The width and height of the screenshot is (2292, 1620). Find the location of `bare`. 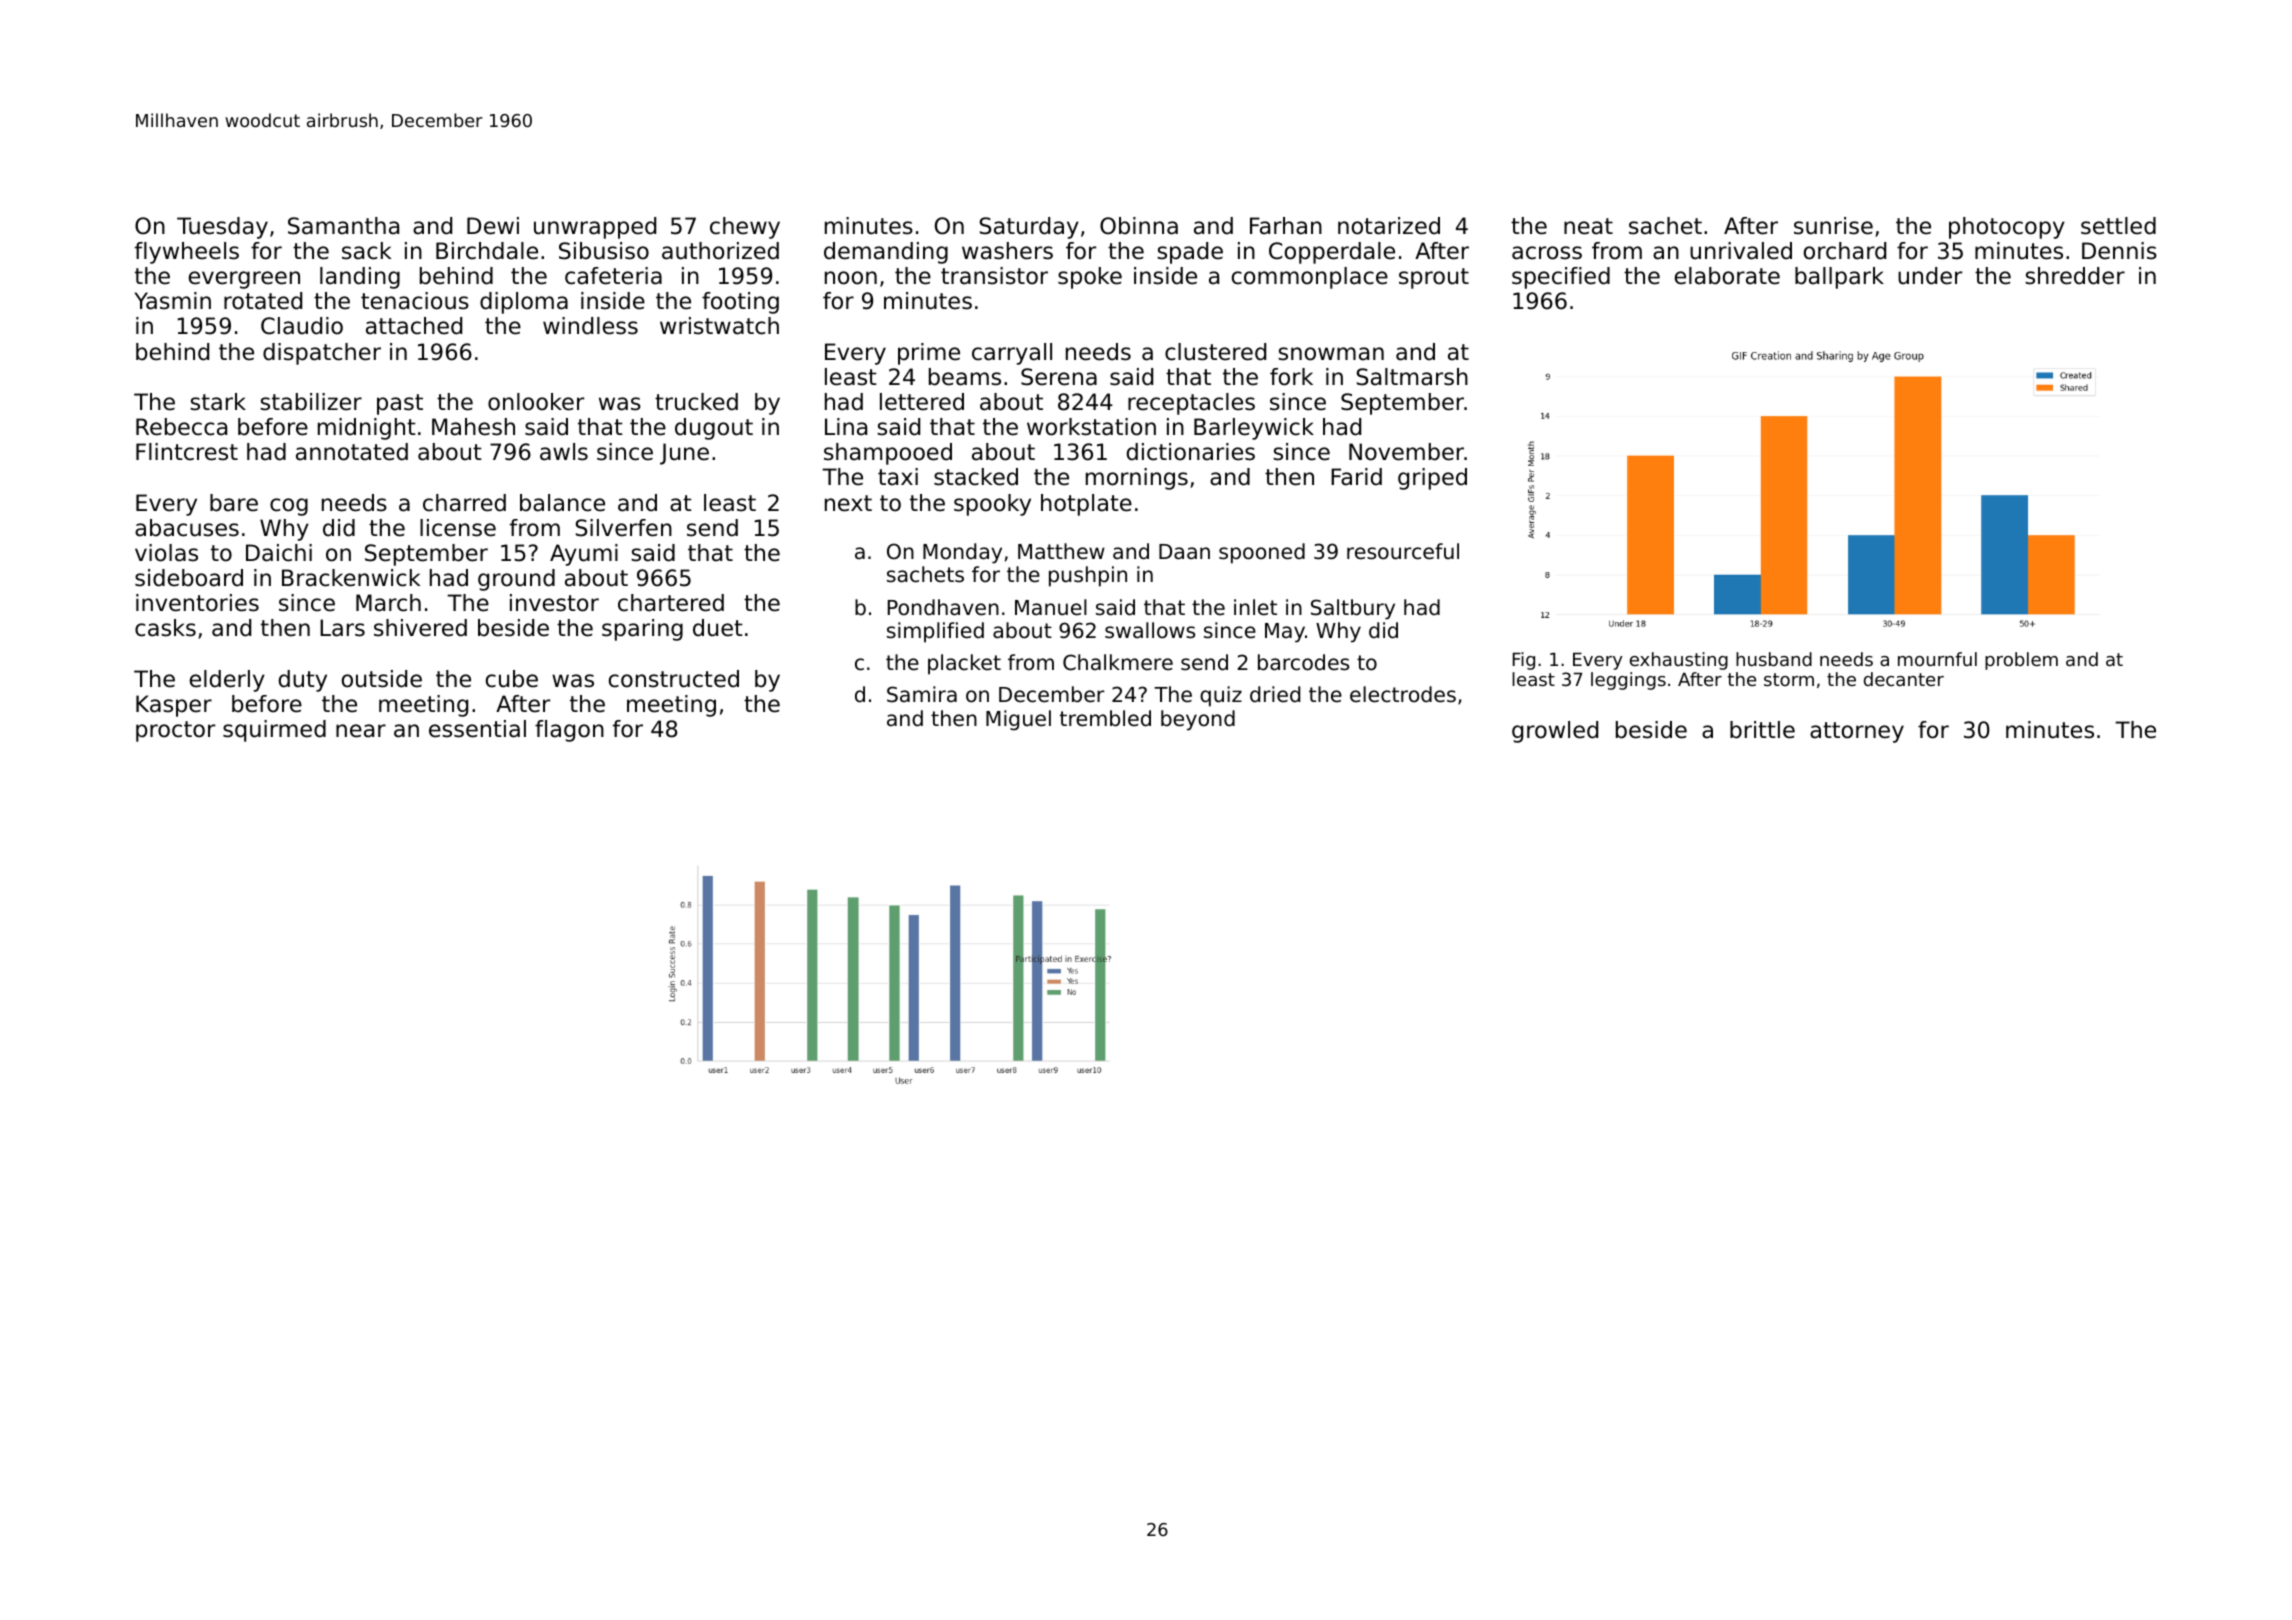

bare is located at coordinates (234, 503).
